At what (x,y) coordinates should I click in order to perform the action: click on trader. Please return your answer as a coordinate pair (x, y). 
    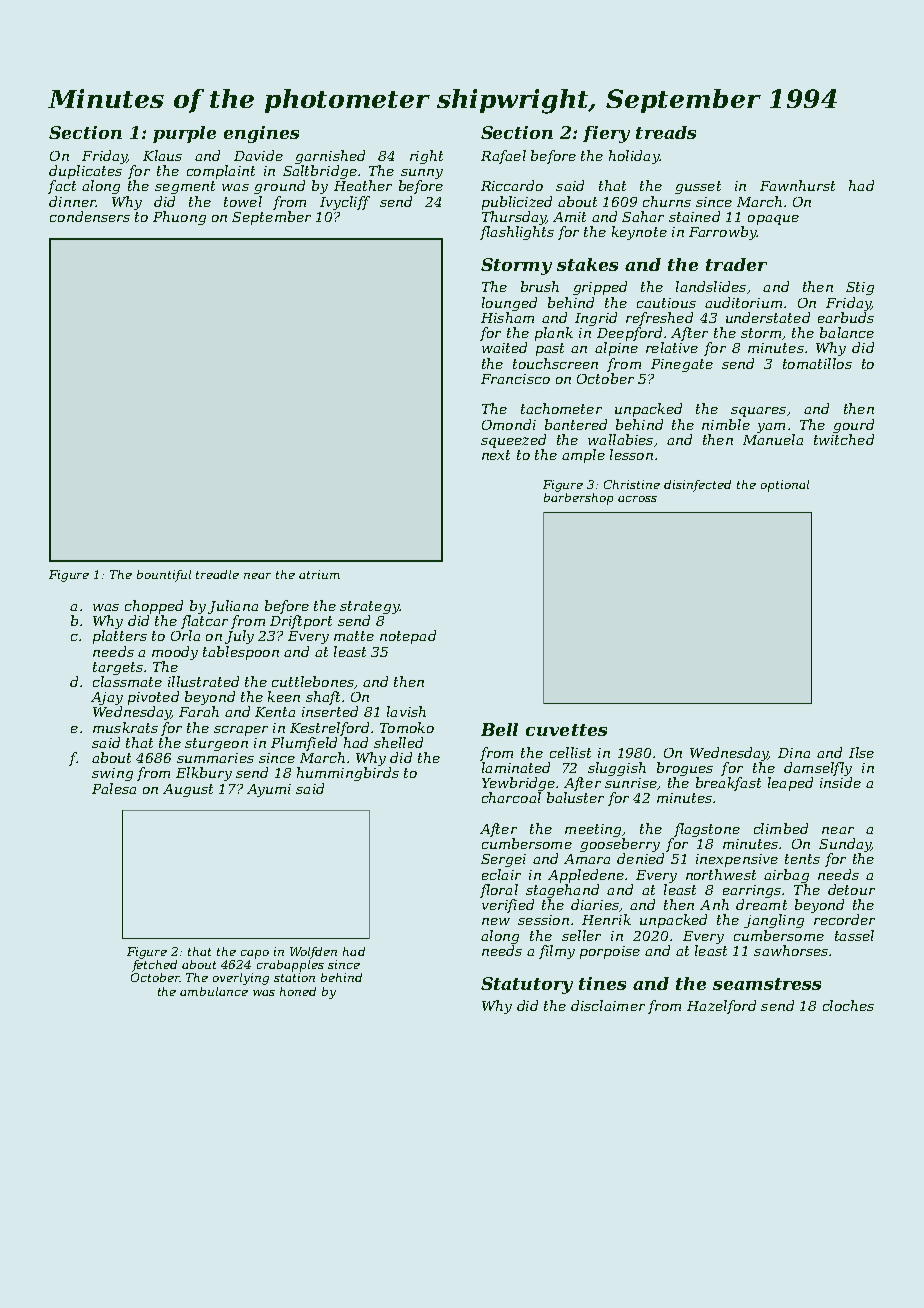
    Looking at the image, I should click on (736, 264).
